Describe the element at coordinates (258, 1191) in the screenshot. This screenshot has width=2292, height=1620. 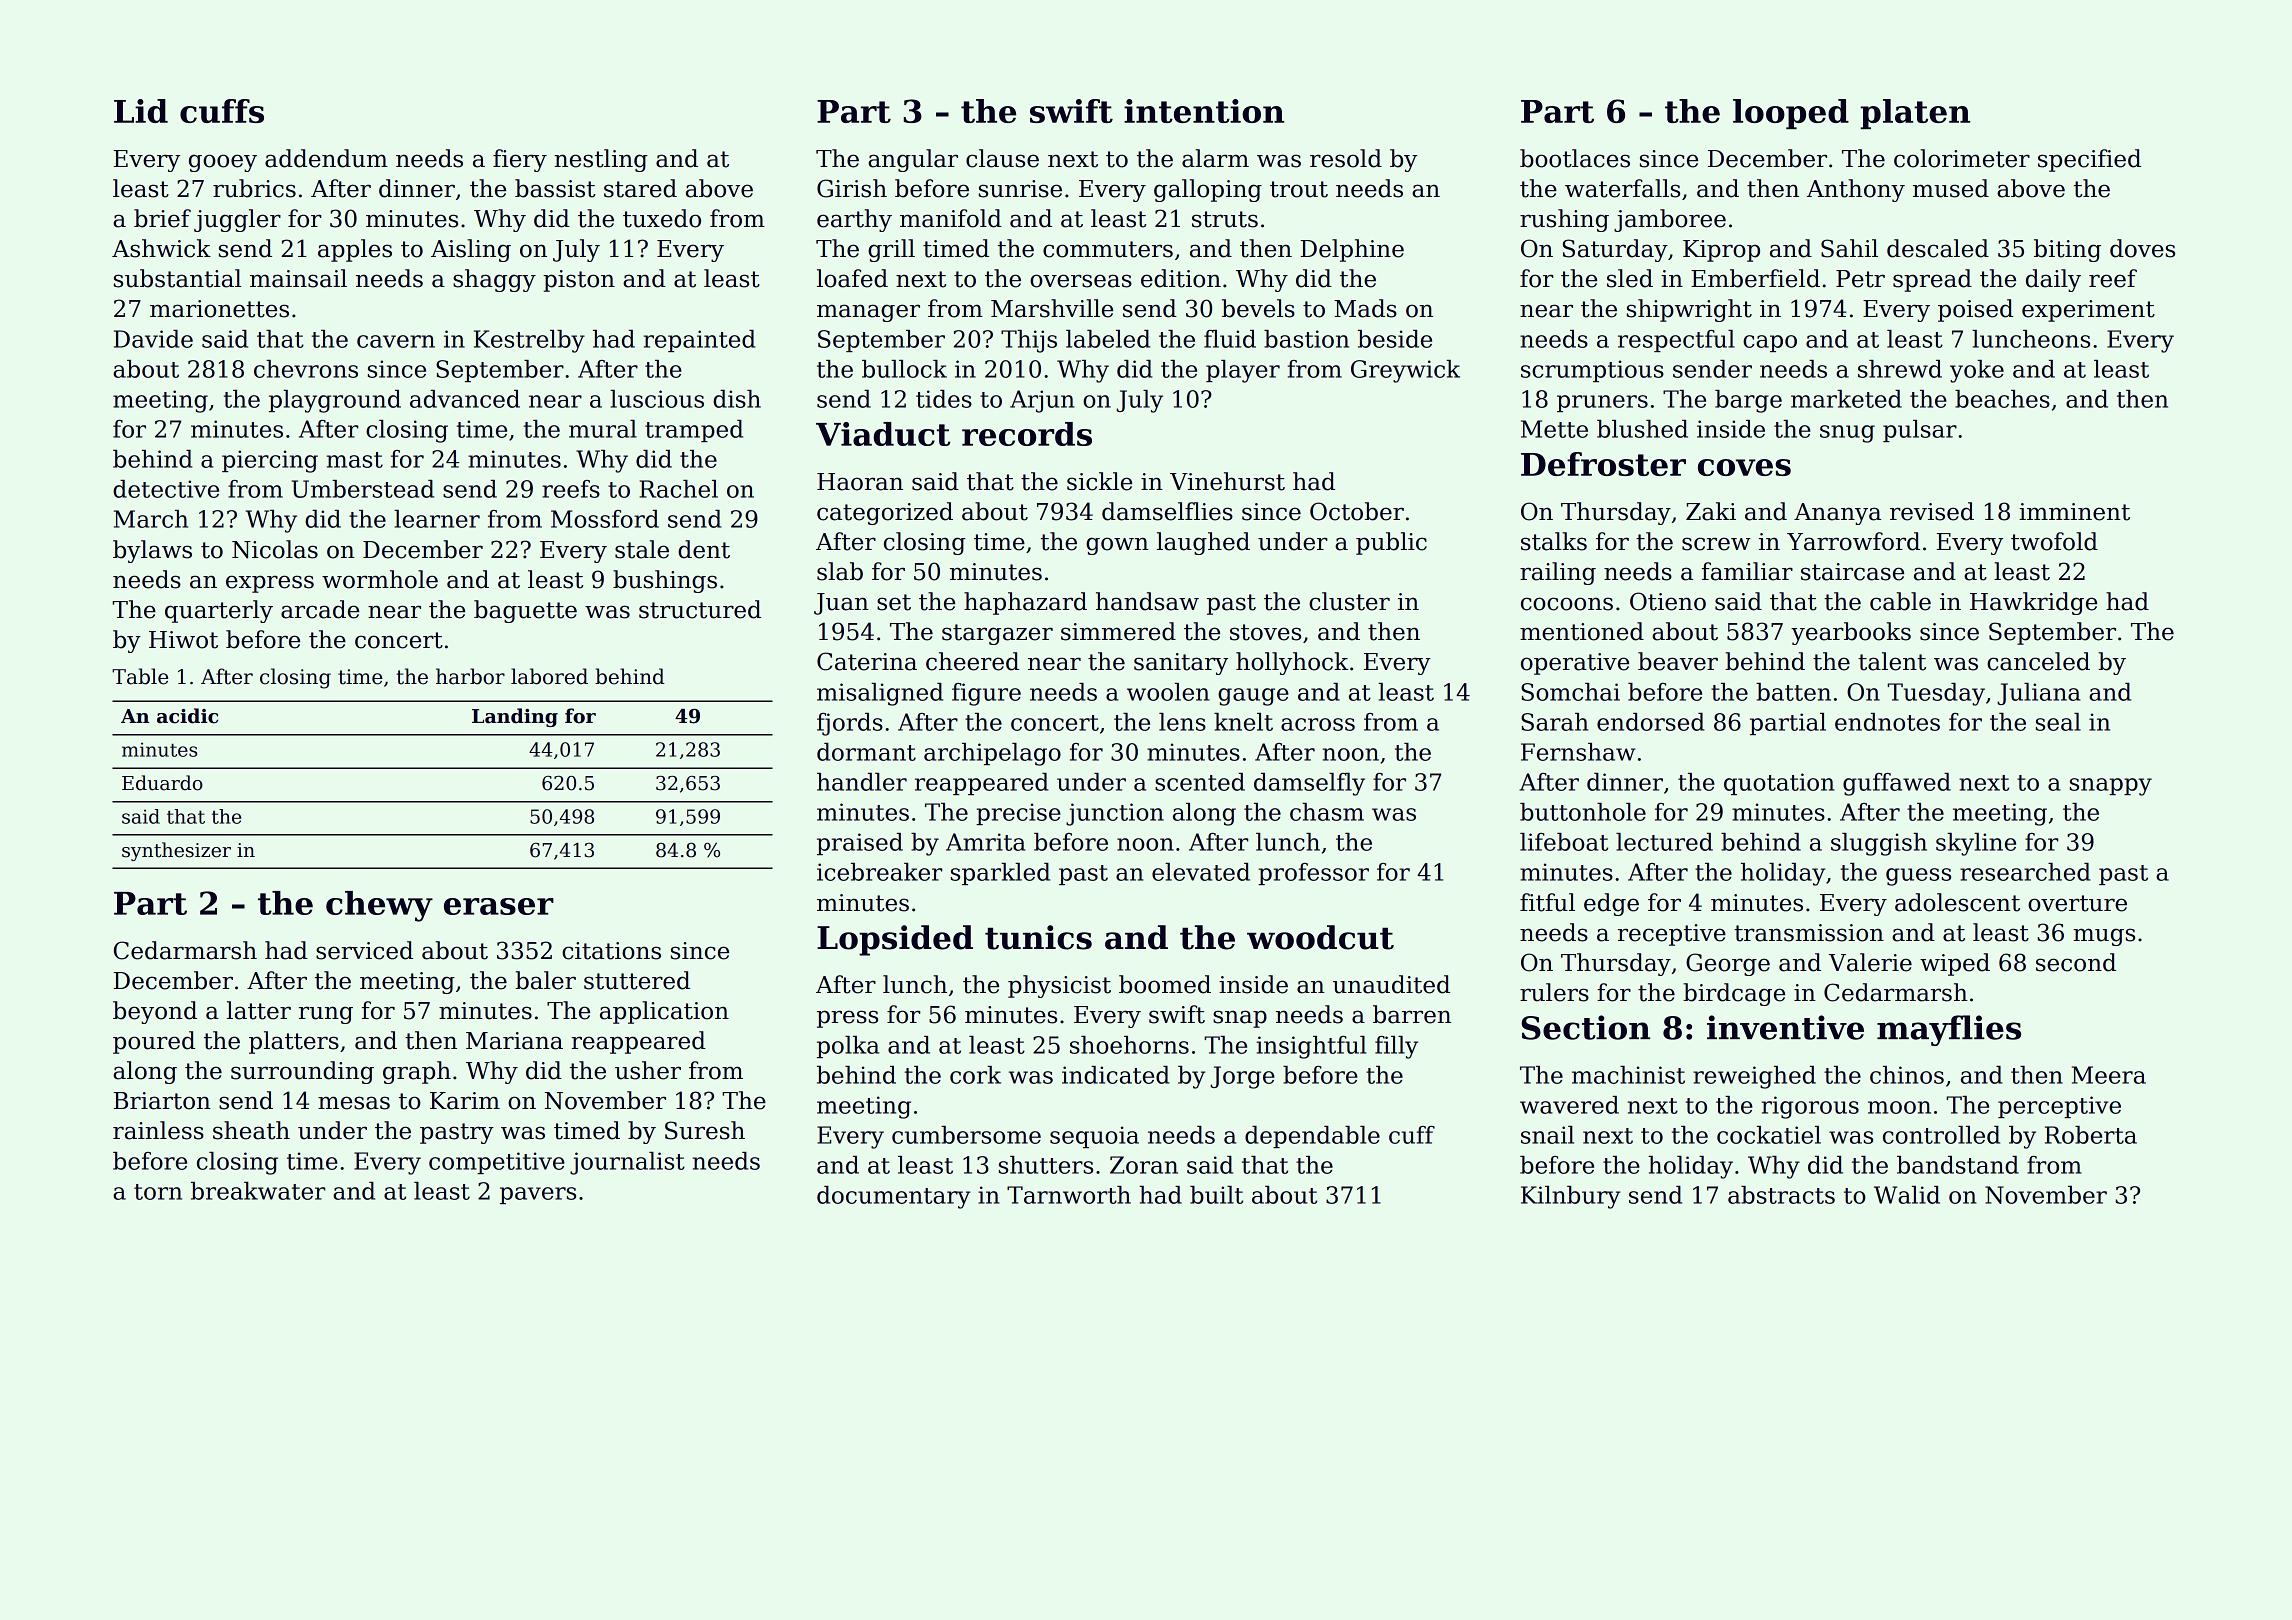
I see `breakwater` at that location.
